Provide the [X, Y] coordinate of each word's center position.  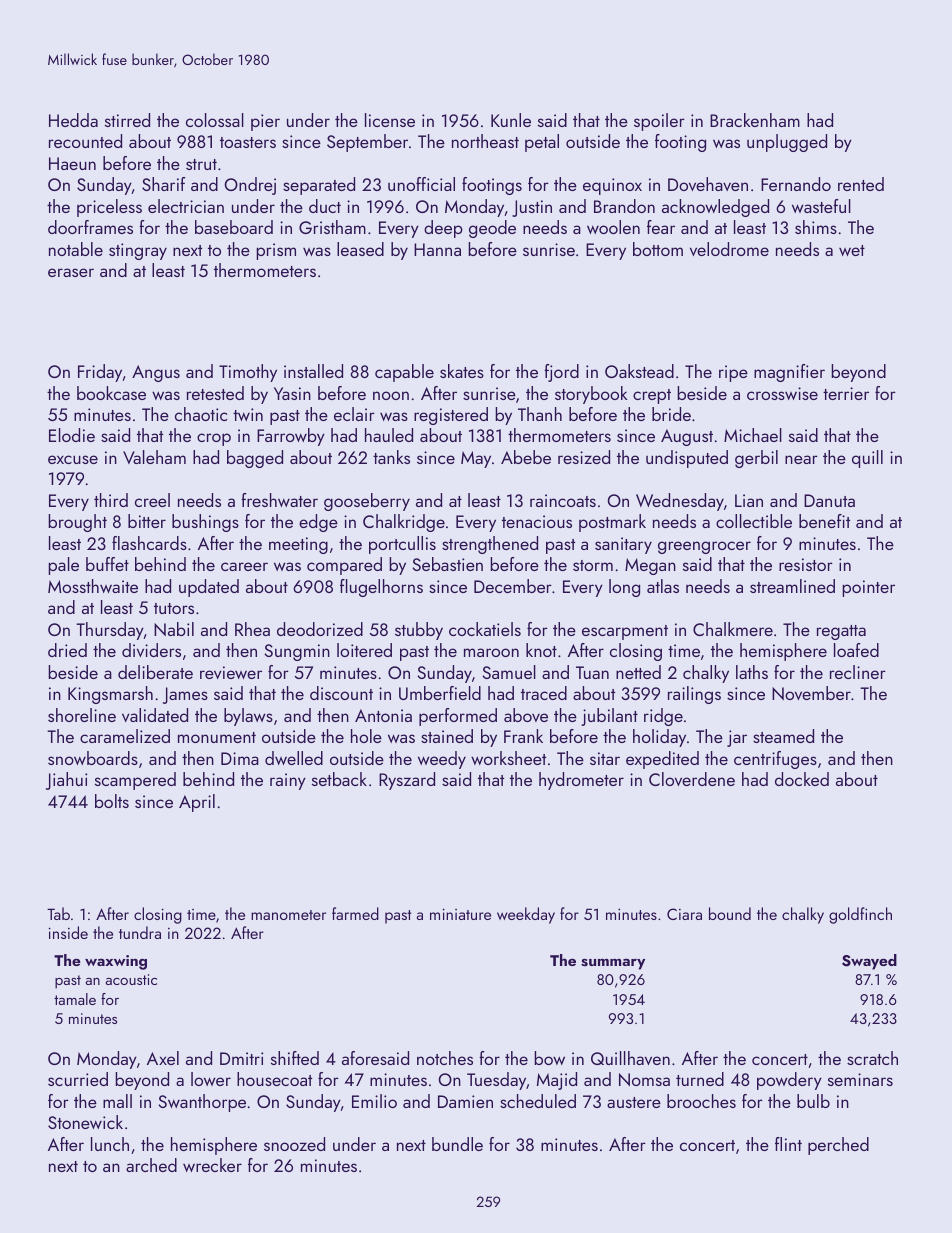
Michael [753, 435]
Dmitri [241, 1058]
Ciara [684, 914]
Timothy [248, 373]
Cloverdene [692, 779]
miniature [460, 914]
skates [462, 371]
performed [458, 717]
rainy [288, 781]
